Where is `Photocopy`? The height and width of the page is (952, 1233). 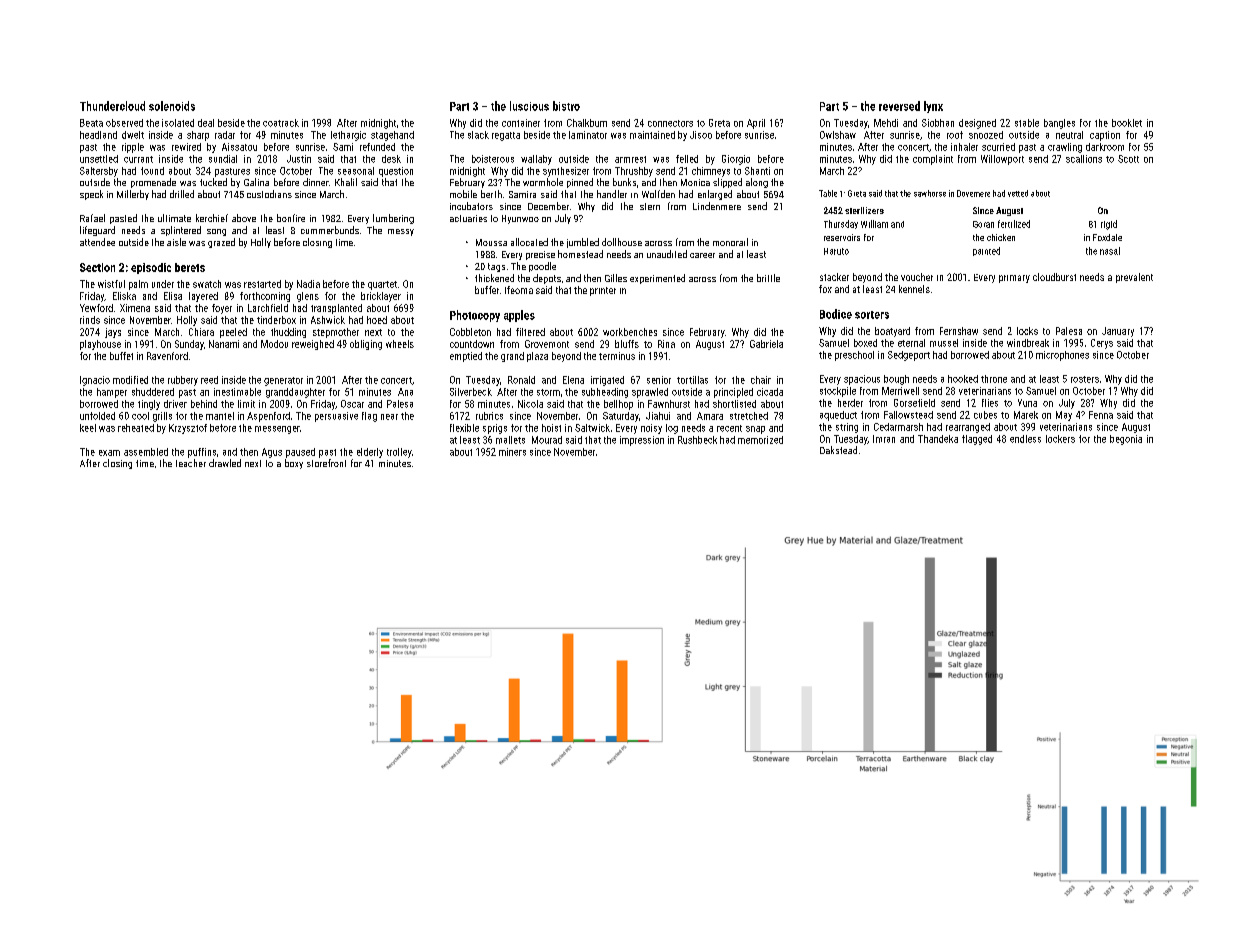 Photocopy is located at coordinates (475, 316).
